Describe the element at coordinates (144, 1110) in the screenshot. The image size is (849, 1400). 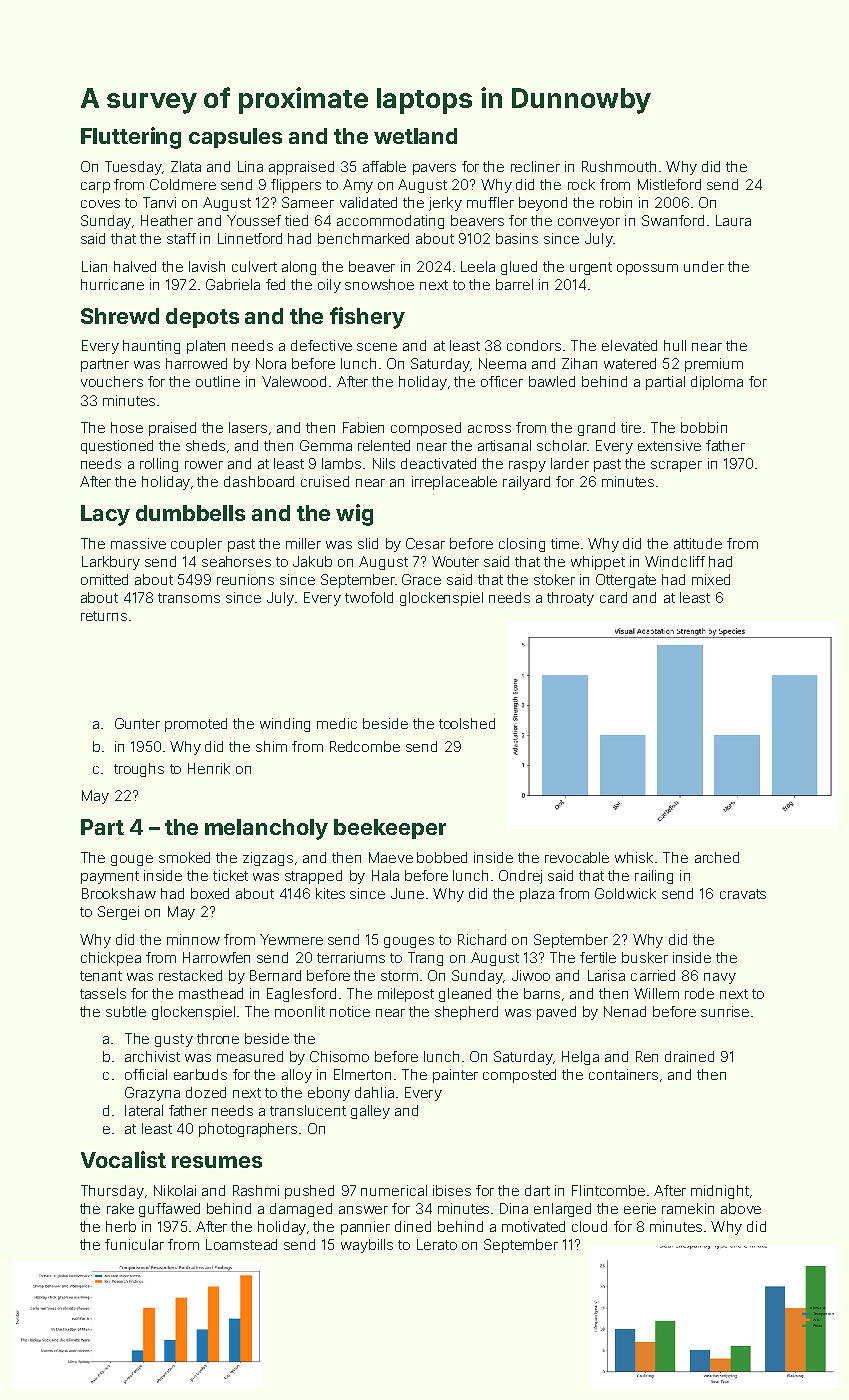
I see `lateral` at that location.
